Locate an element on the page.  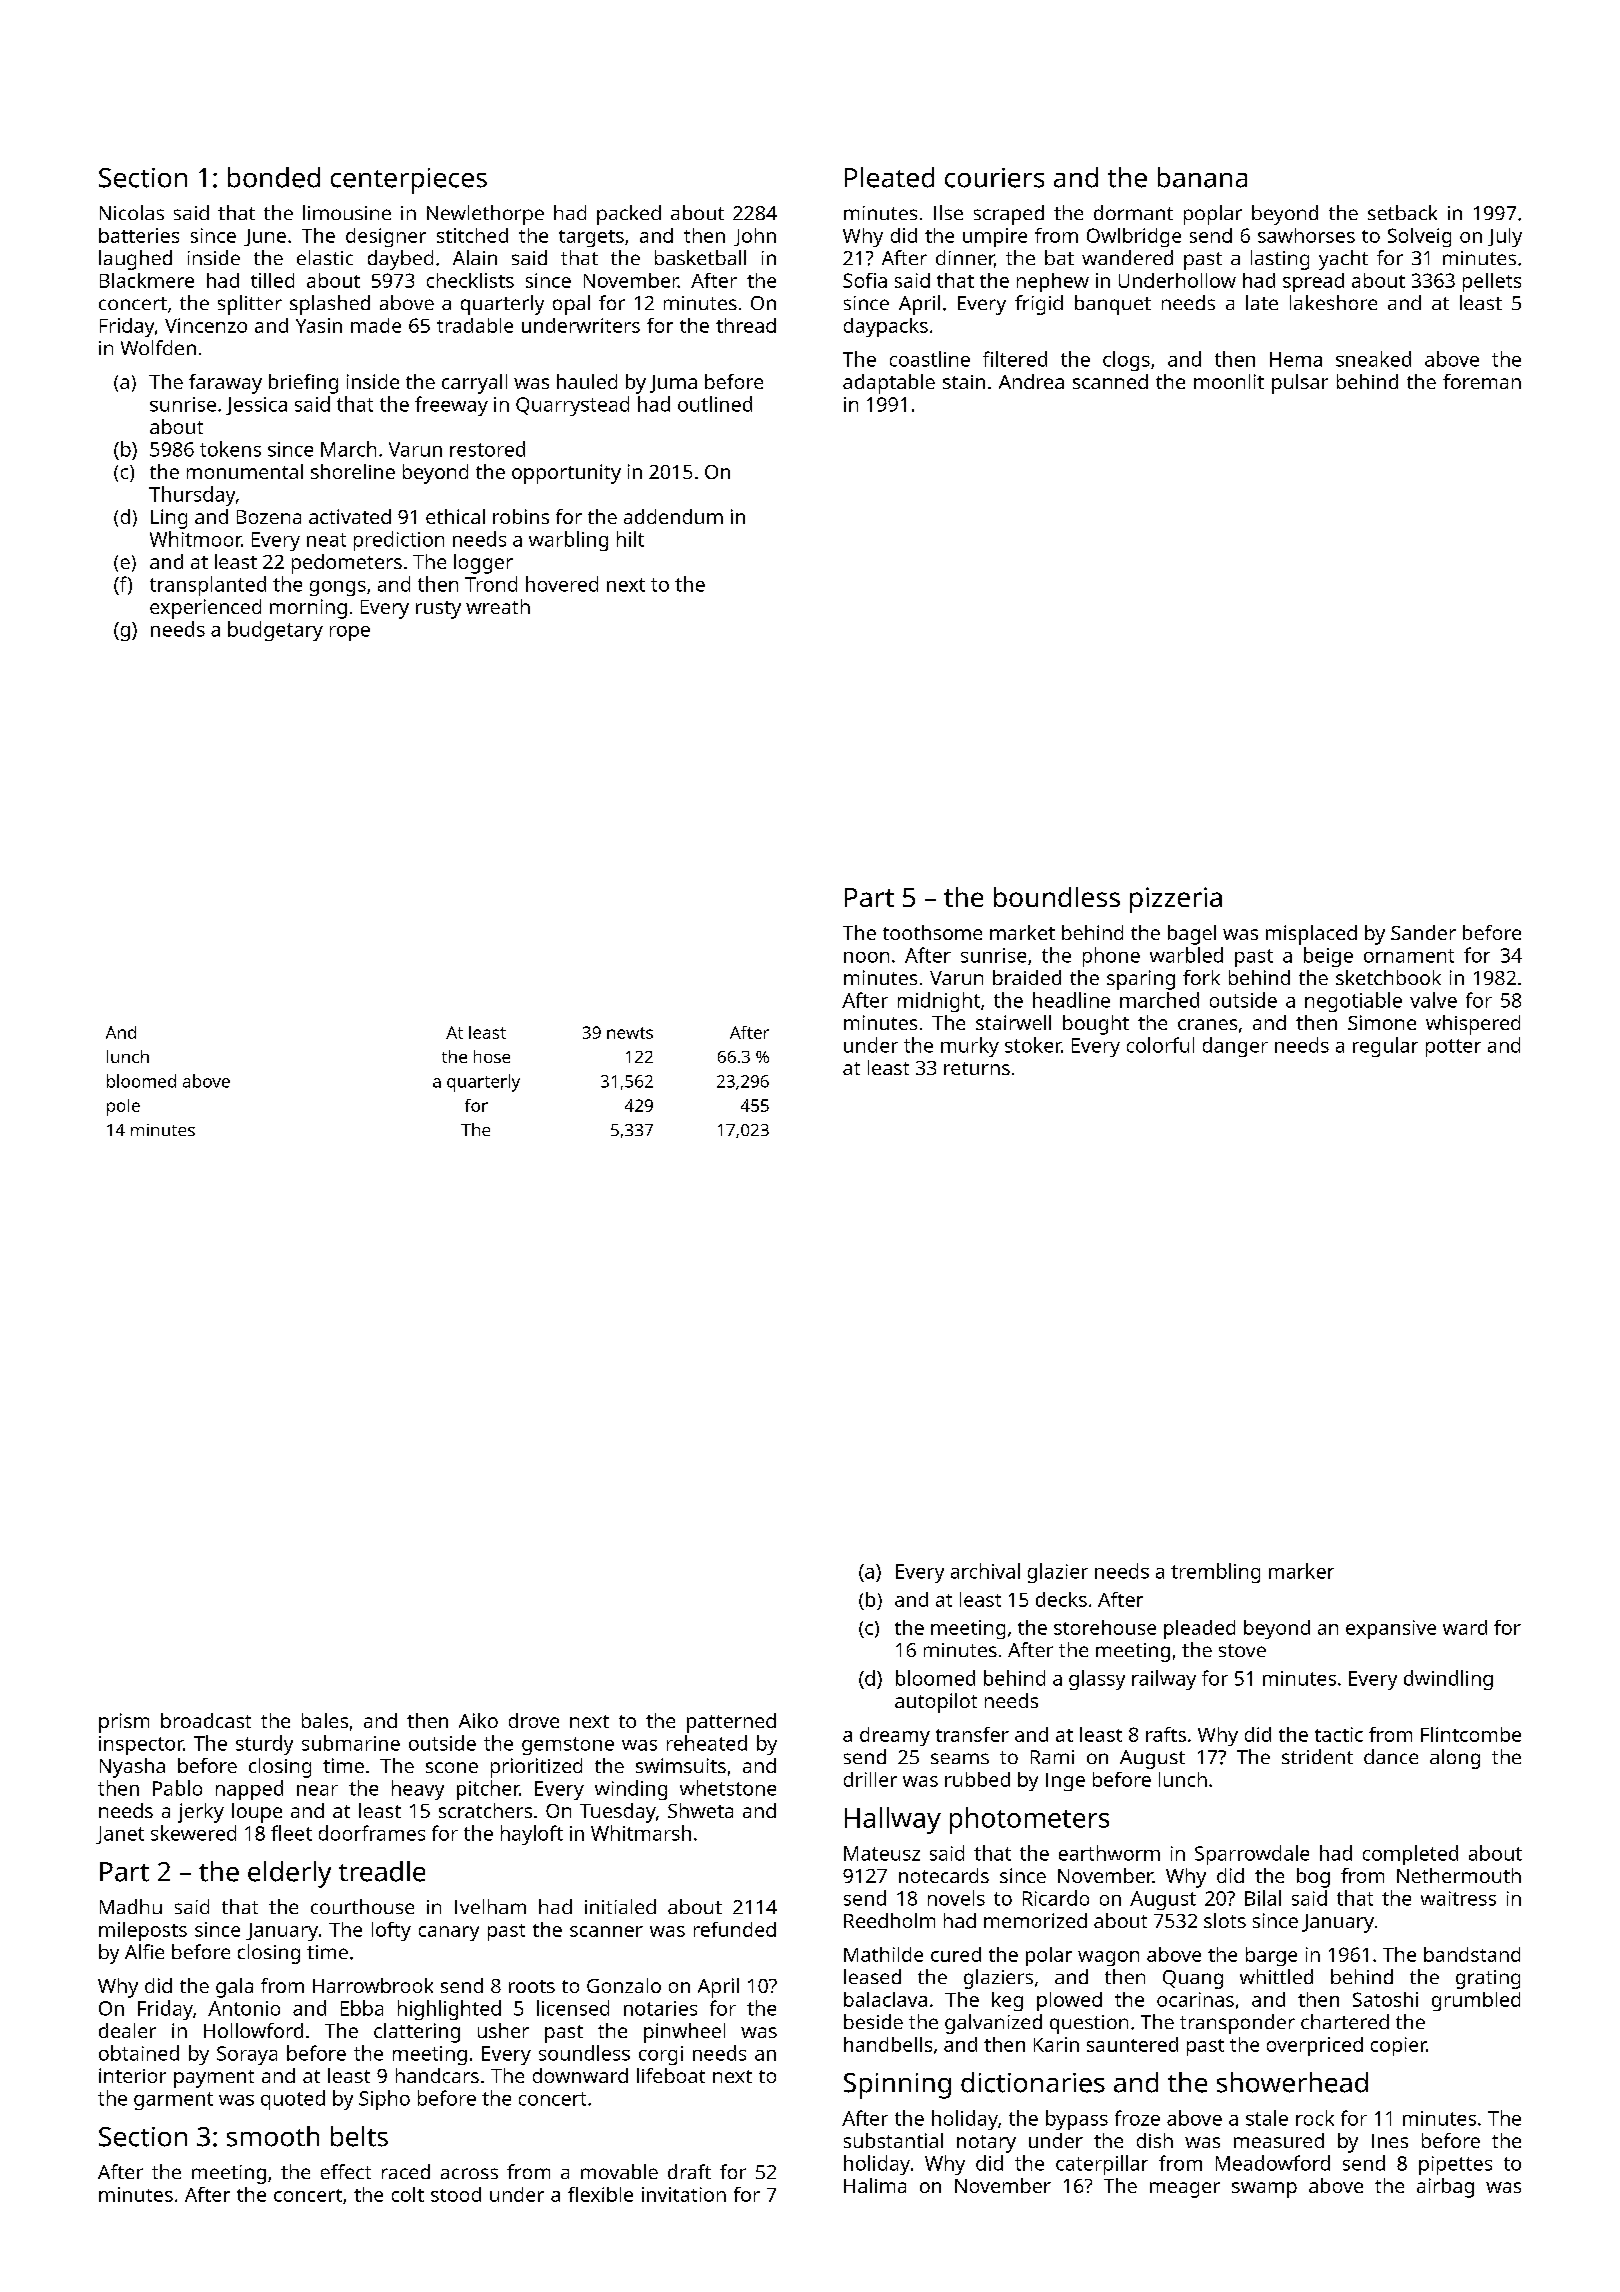
notecards is located at coordinates (944, 1875).
